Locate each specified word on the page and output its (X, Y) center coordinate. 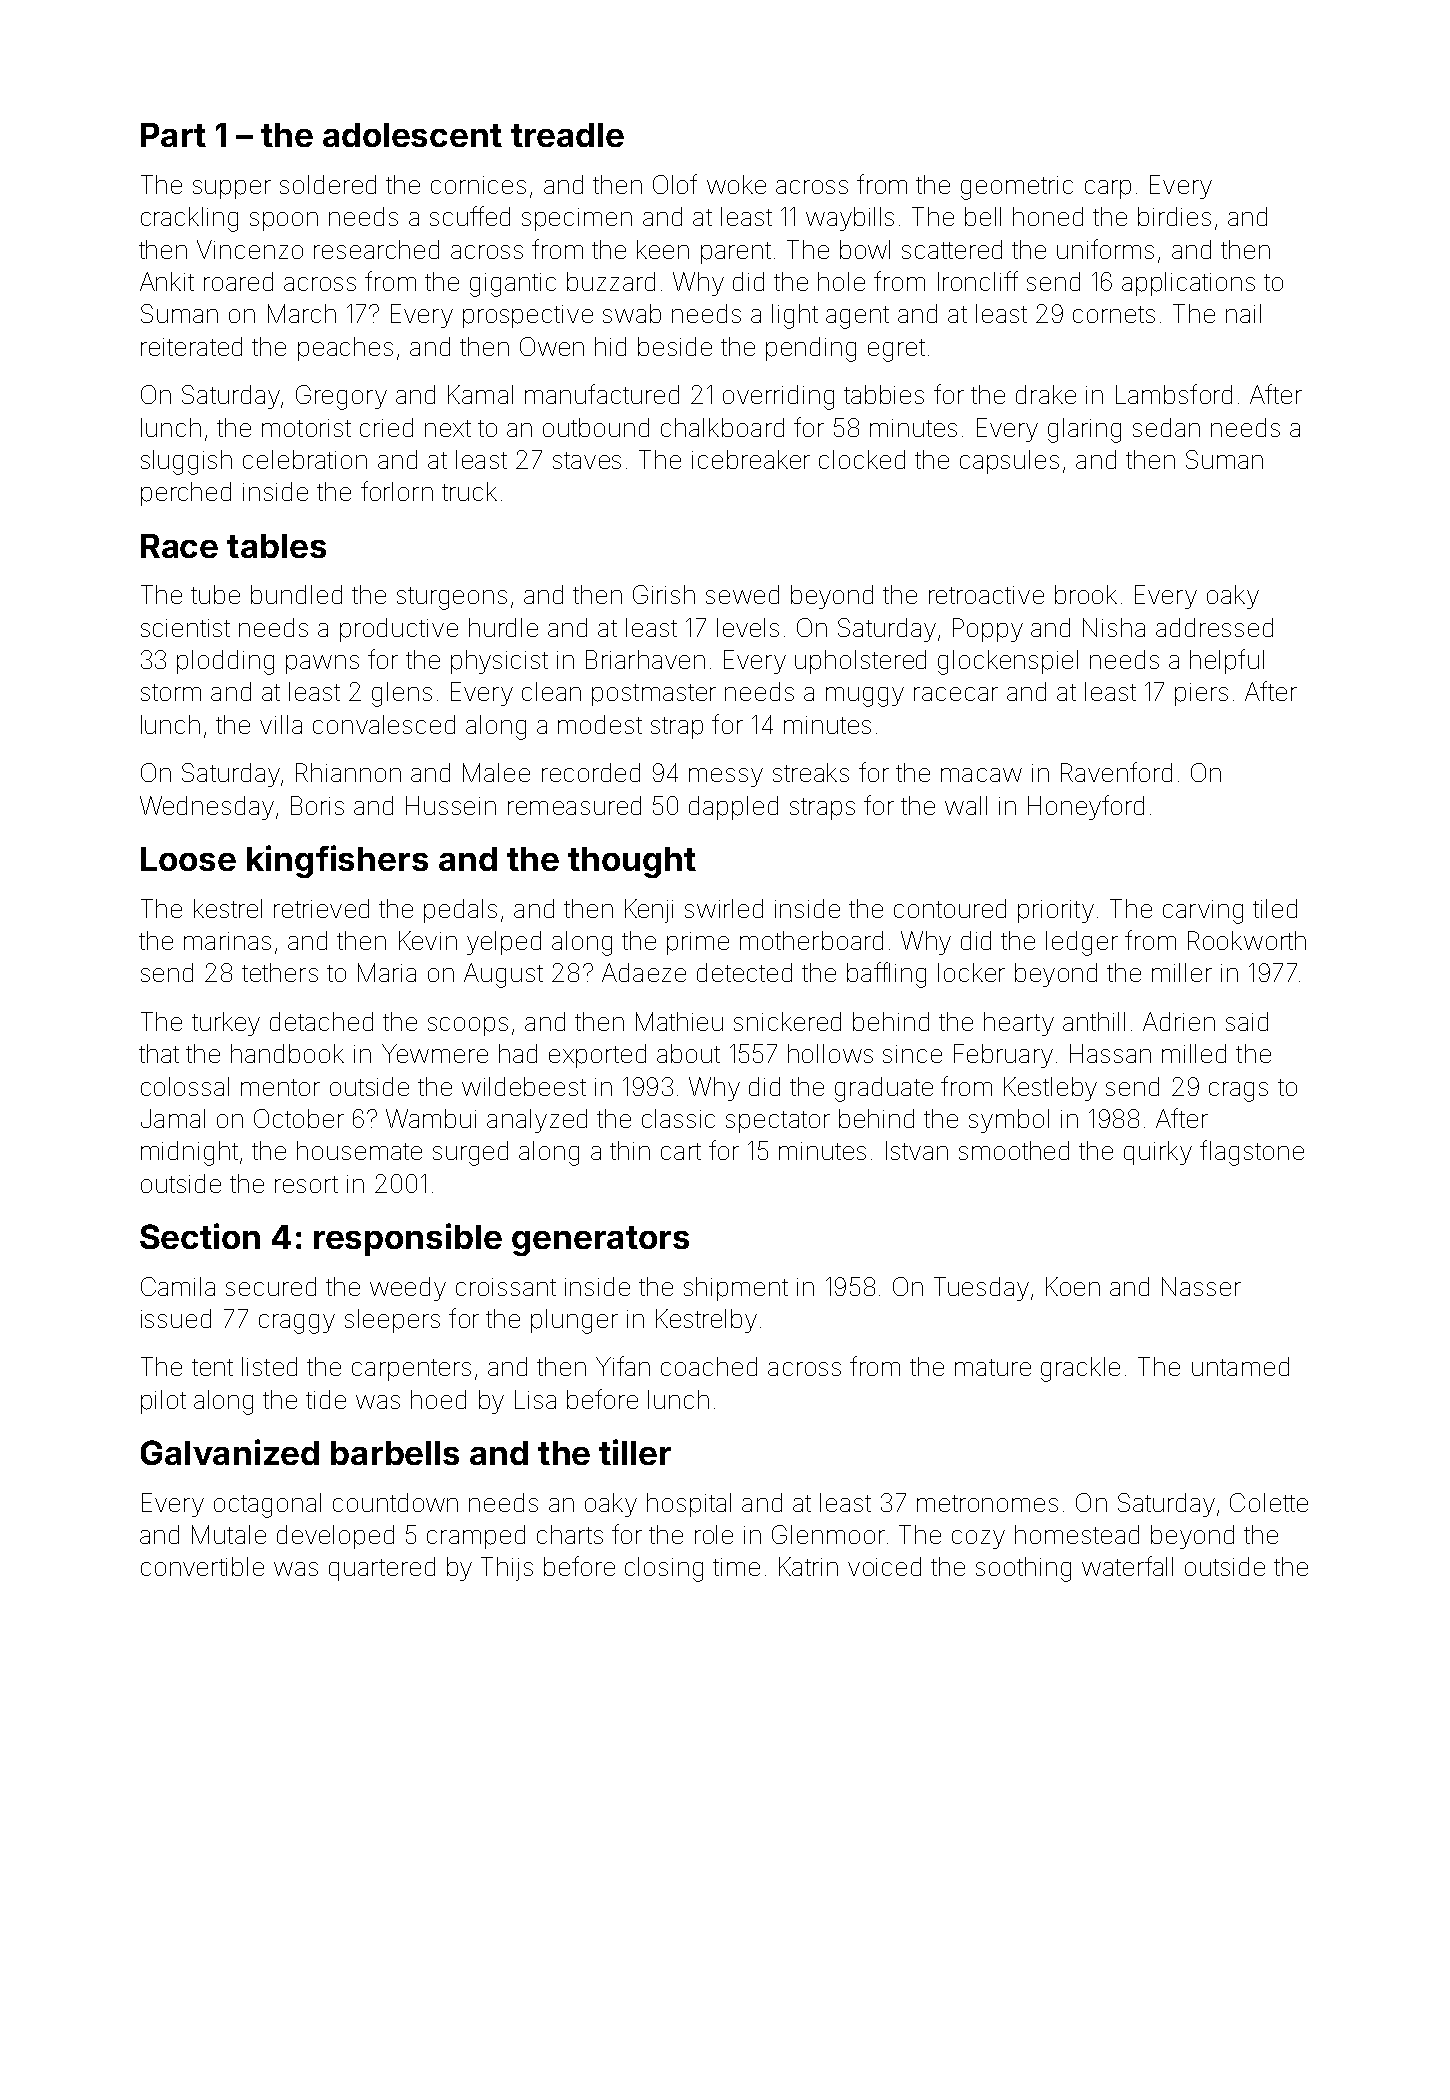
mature (993, 1367)
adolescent (412, 135)
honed (1048, 216)
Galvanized (230, 1452)
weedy (408, 1289)
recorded (591, 772)
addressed (1214, 627)
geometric (1017, 188)
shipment (736, 1289)
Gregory (341, 397)
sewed (742, 594)
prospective (528, 316)
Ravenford (1116, 772)
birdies (1174, 216)
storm (171, 692)
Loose (188, 859)
